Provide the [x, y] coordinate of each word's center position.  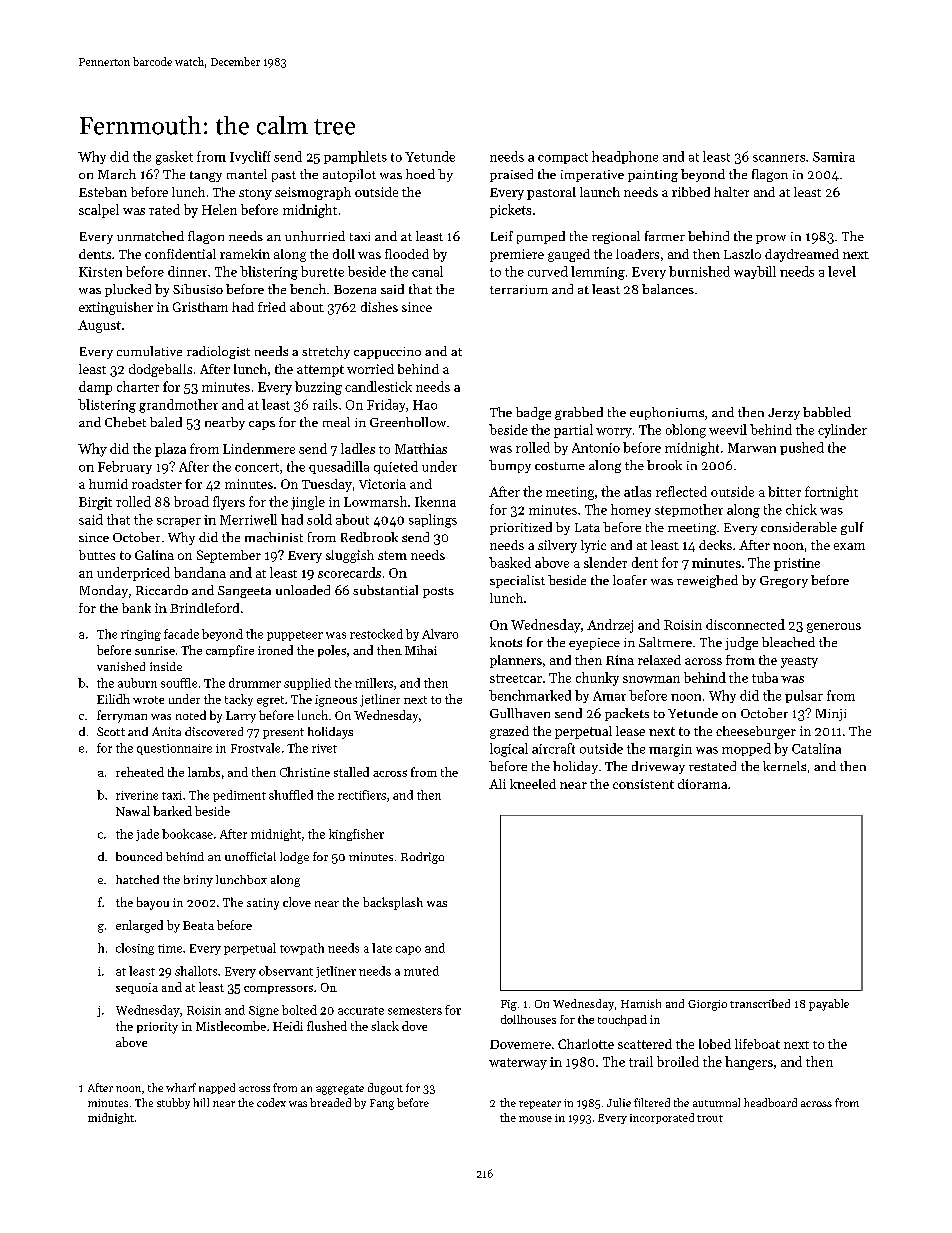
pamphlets [355, 157]
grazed [509, 732]
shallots [196, 971]
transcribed [760, 1003]
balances [668, 289]
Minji [831, 715]
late [382, 948]
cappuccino [387, 353]
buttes [97, 555]
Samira [834, 157]
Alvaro [440, 634]
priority [157, 1028]
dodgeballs [160, 370]
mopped [746, 749]
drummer [255, 683]
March [117, 174]
